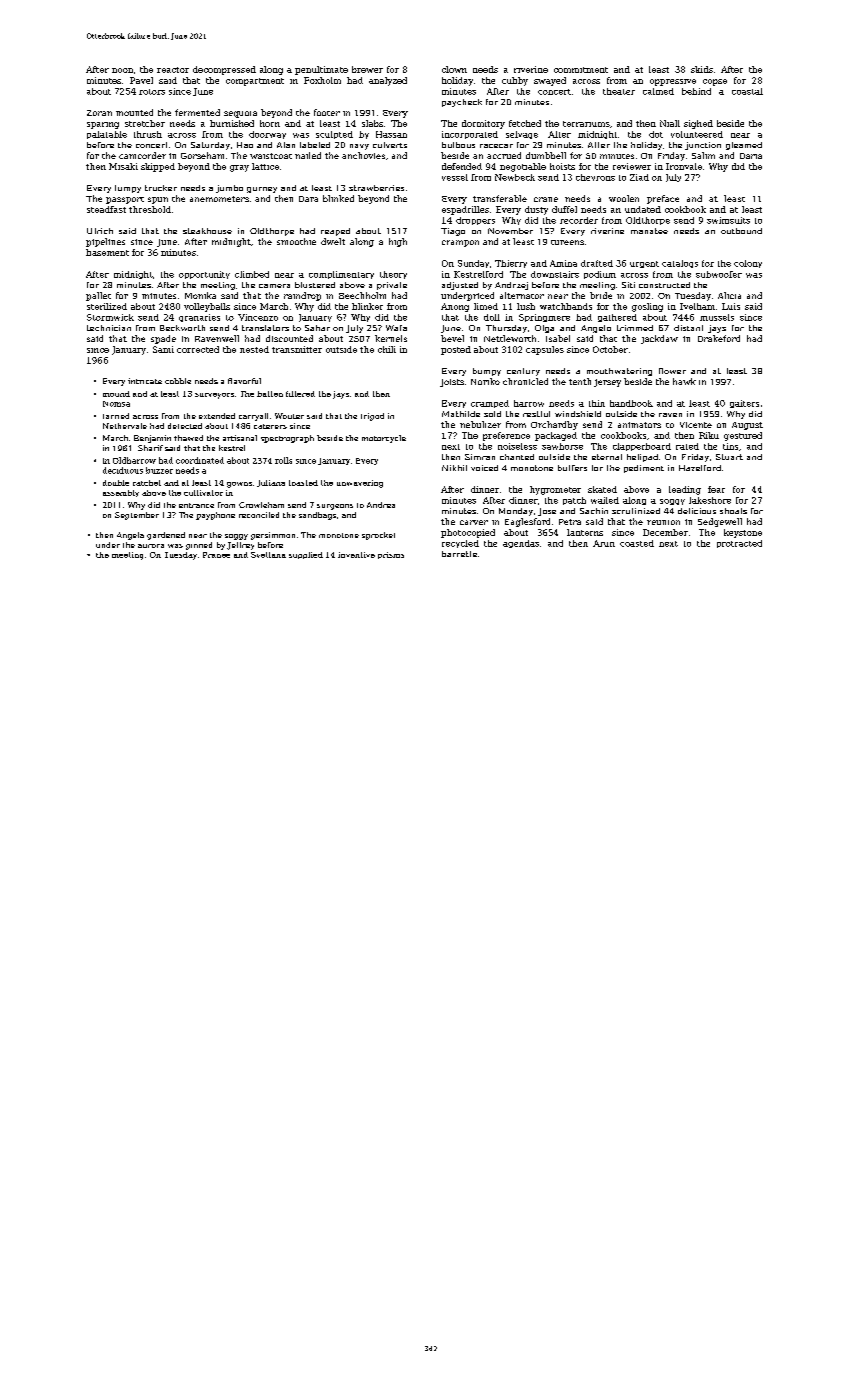  What do you see at coordinates (207, 231) in the screenshot?
I see `steakhouse` at bounding box center [207, 231].
